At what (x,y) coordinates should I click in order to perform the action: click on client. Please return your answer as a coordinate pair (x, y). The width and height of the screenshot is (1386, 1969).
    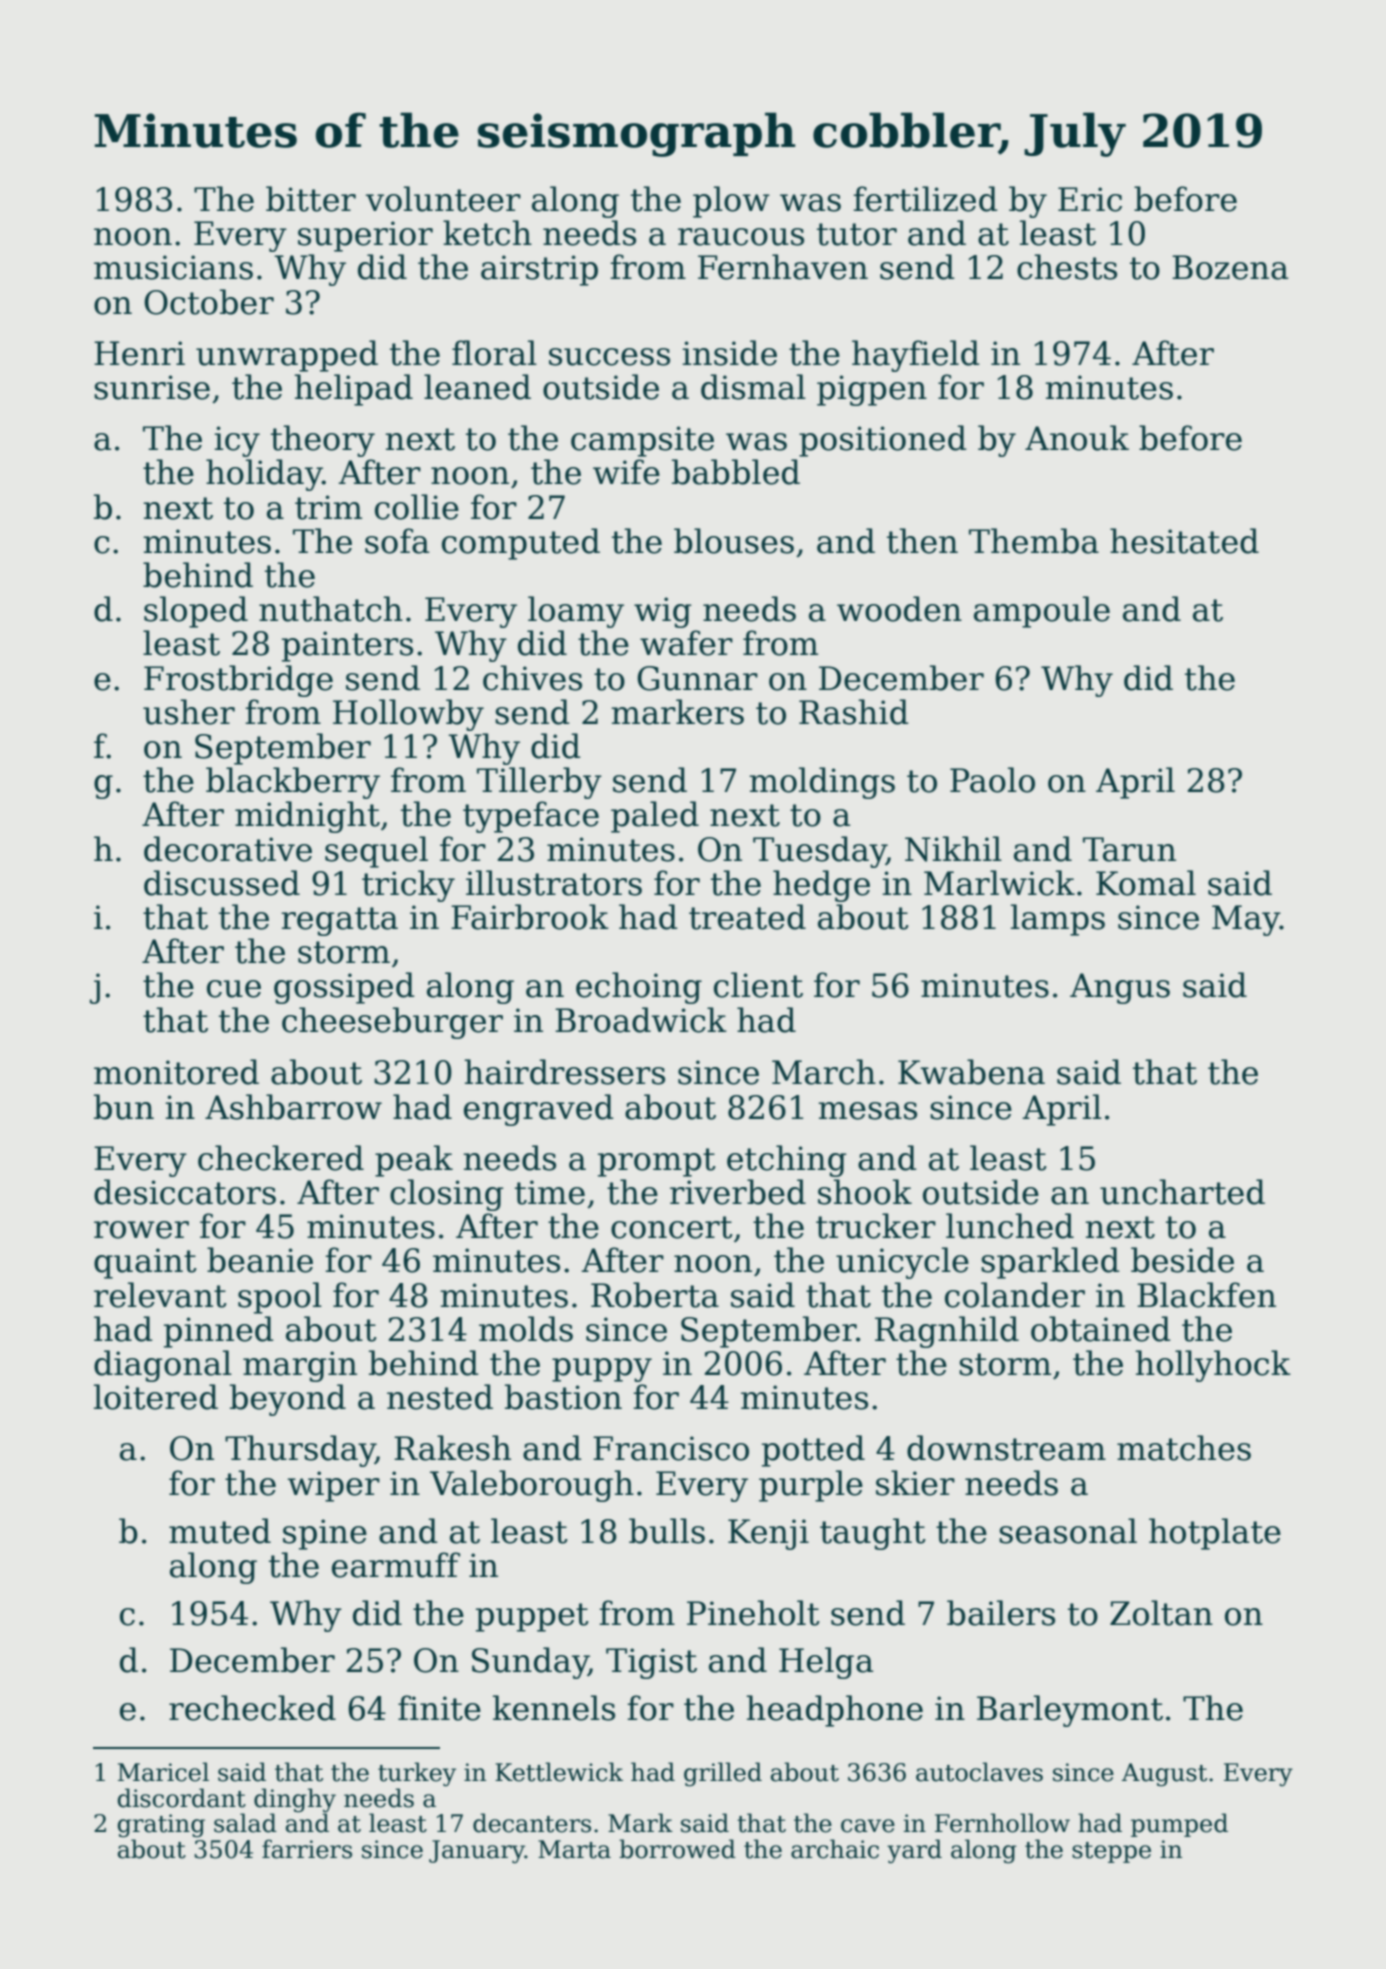
    Looking at the image, I should click on (758, 985).
